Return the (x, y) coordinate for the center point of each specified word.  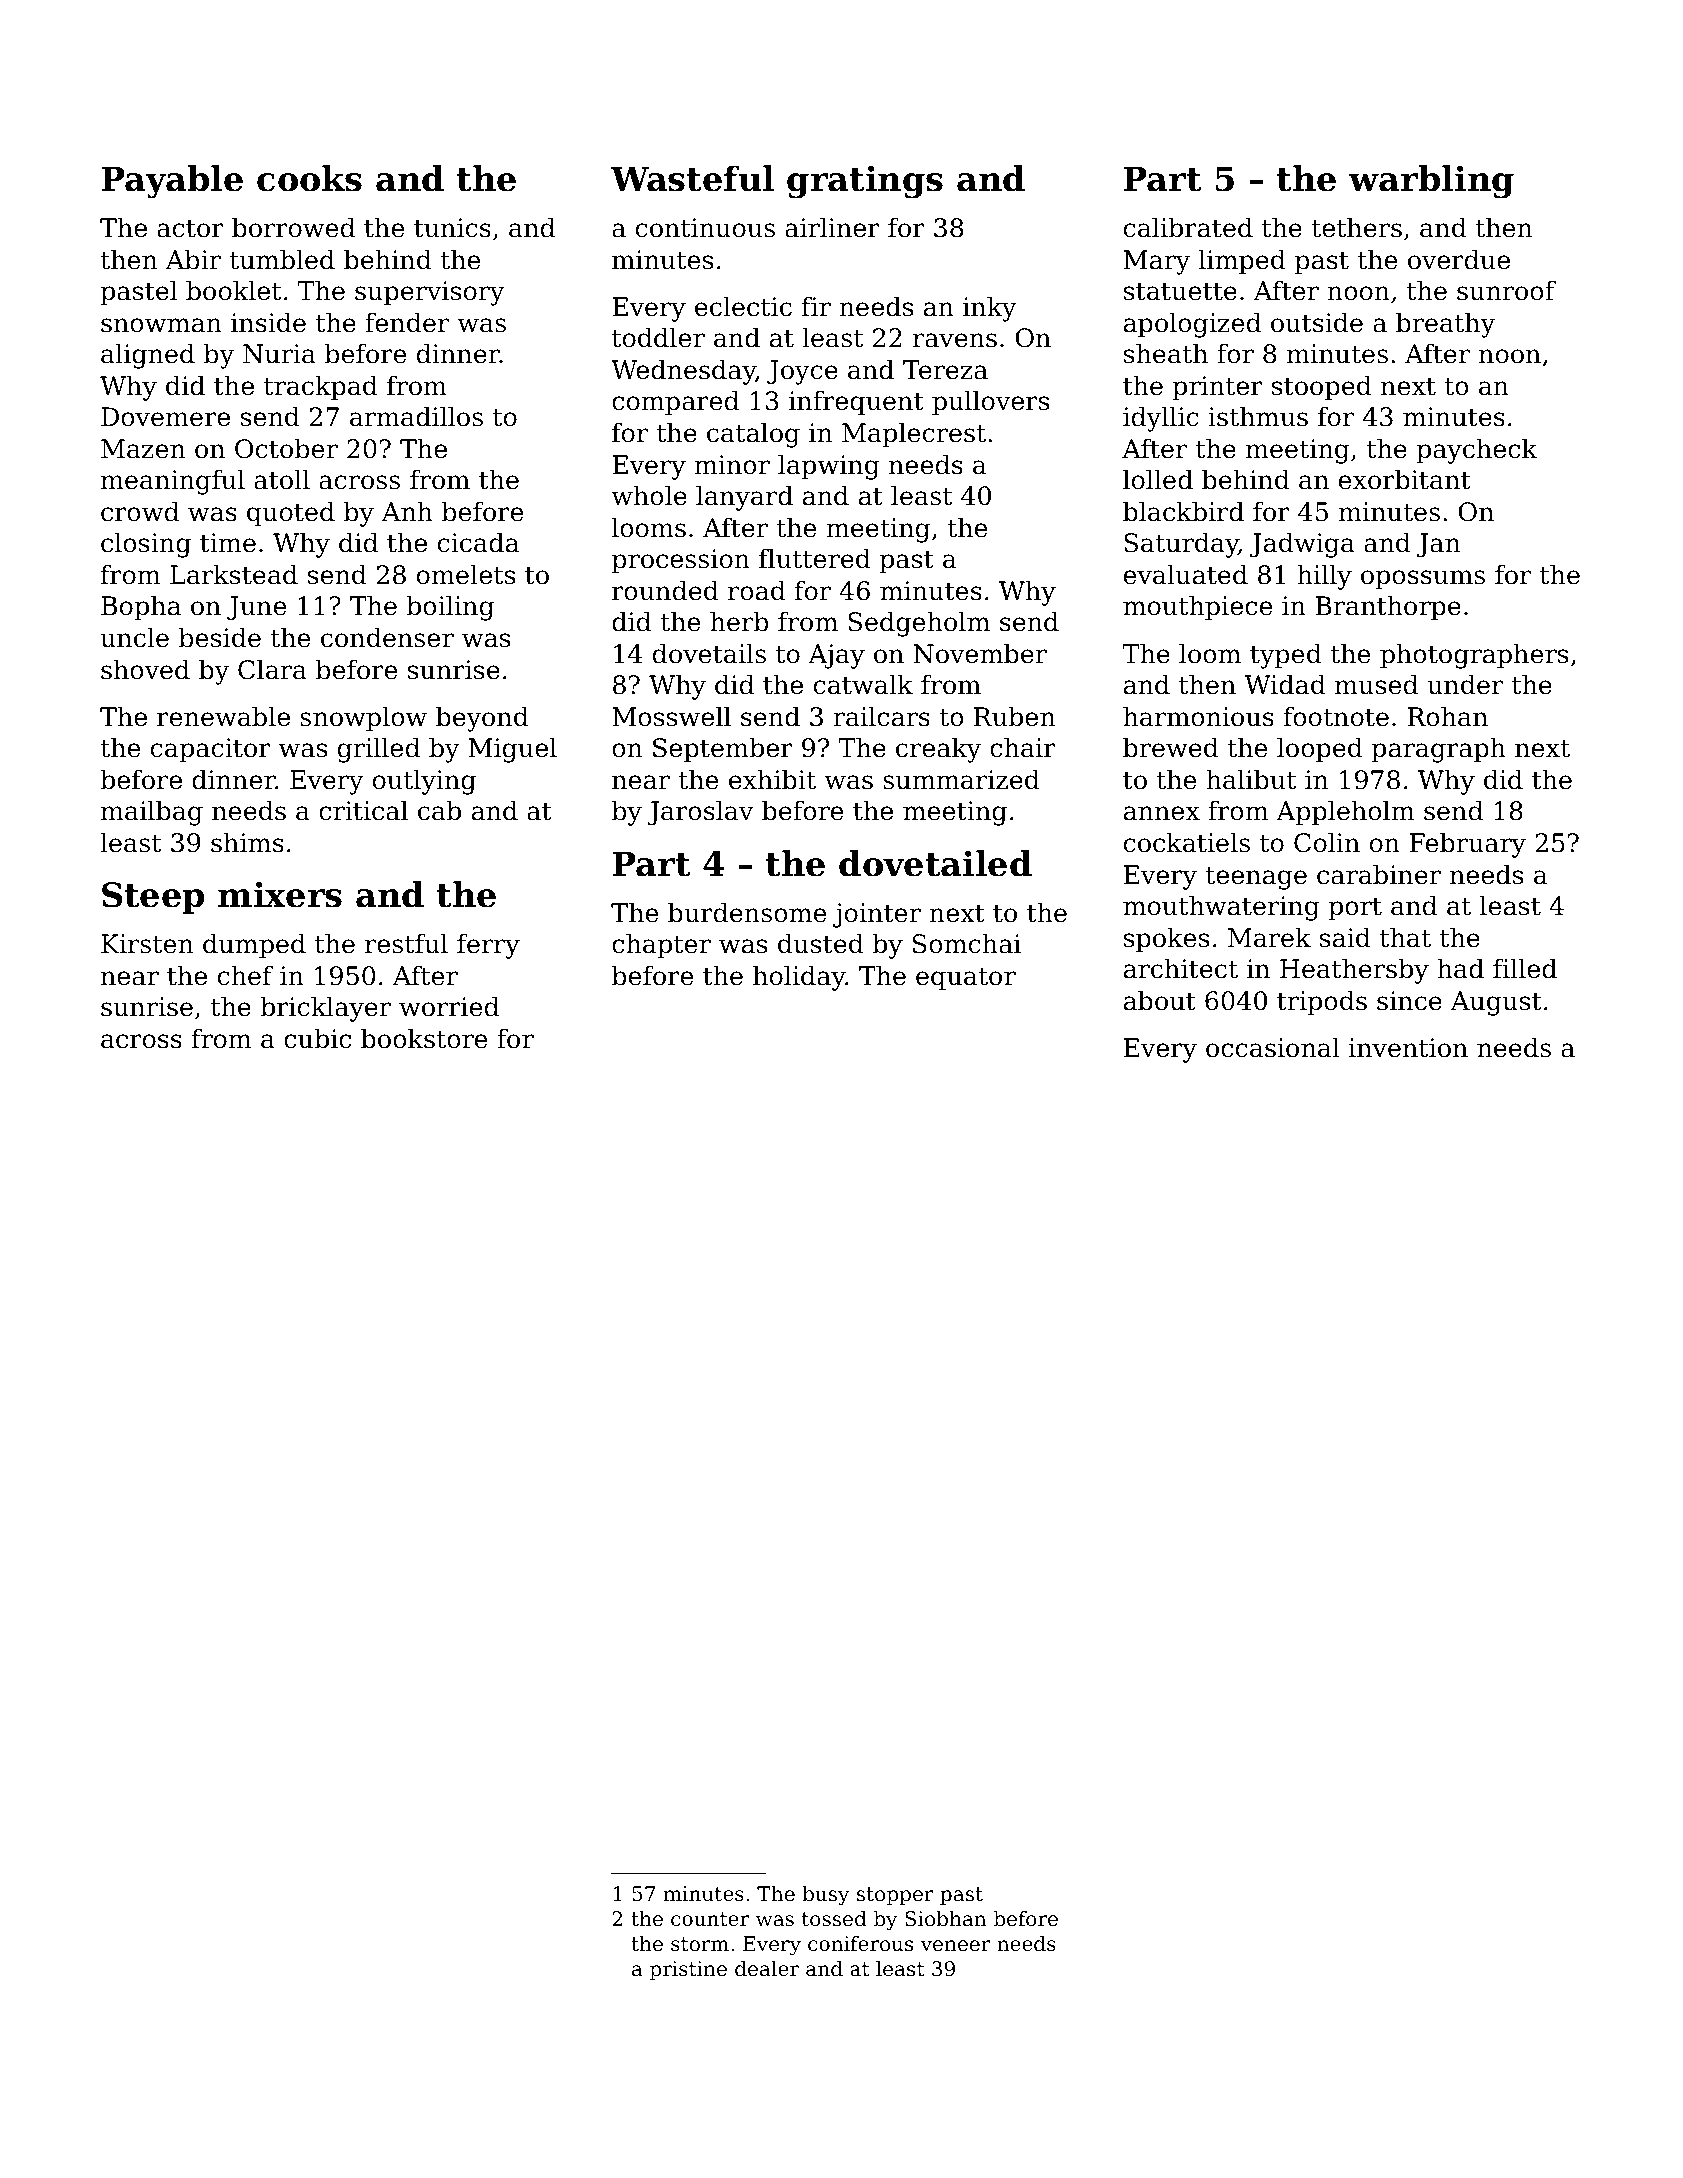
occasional (1273, 1047)
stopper (895, 1896)
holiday (799, 978)
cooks (309, 178)
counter (710, 1919)
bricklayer (325, 1009)
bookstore (424, 1038)
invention (1408, 1048)
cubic (317, 1038)
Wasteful (692, 178)
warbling (1431, 182)
